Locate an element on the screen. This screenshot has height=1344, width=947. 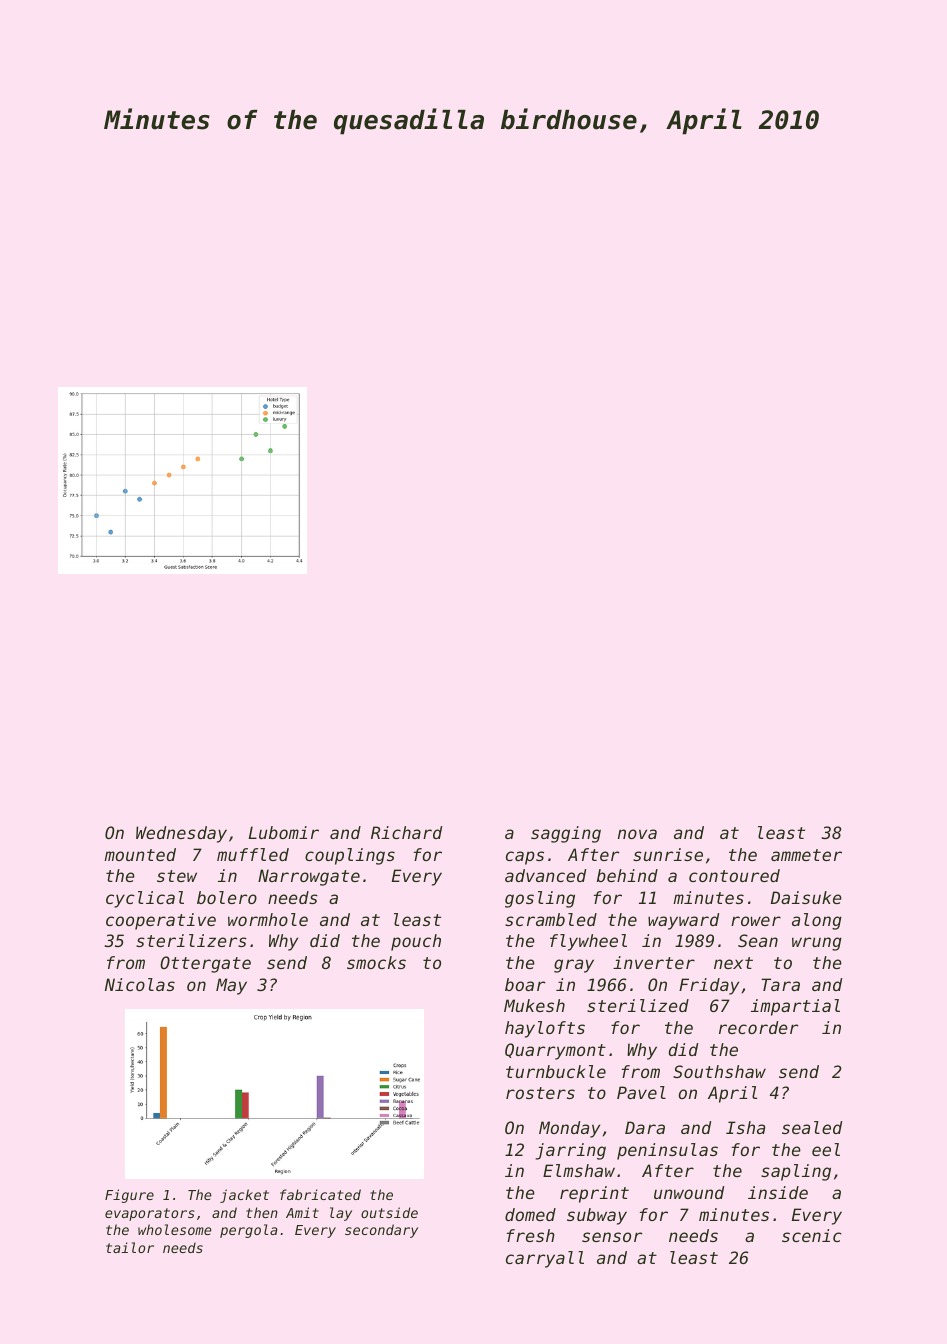
secondary is located at coordinates (381, 1231).
